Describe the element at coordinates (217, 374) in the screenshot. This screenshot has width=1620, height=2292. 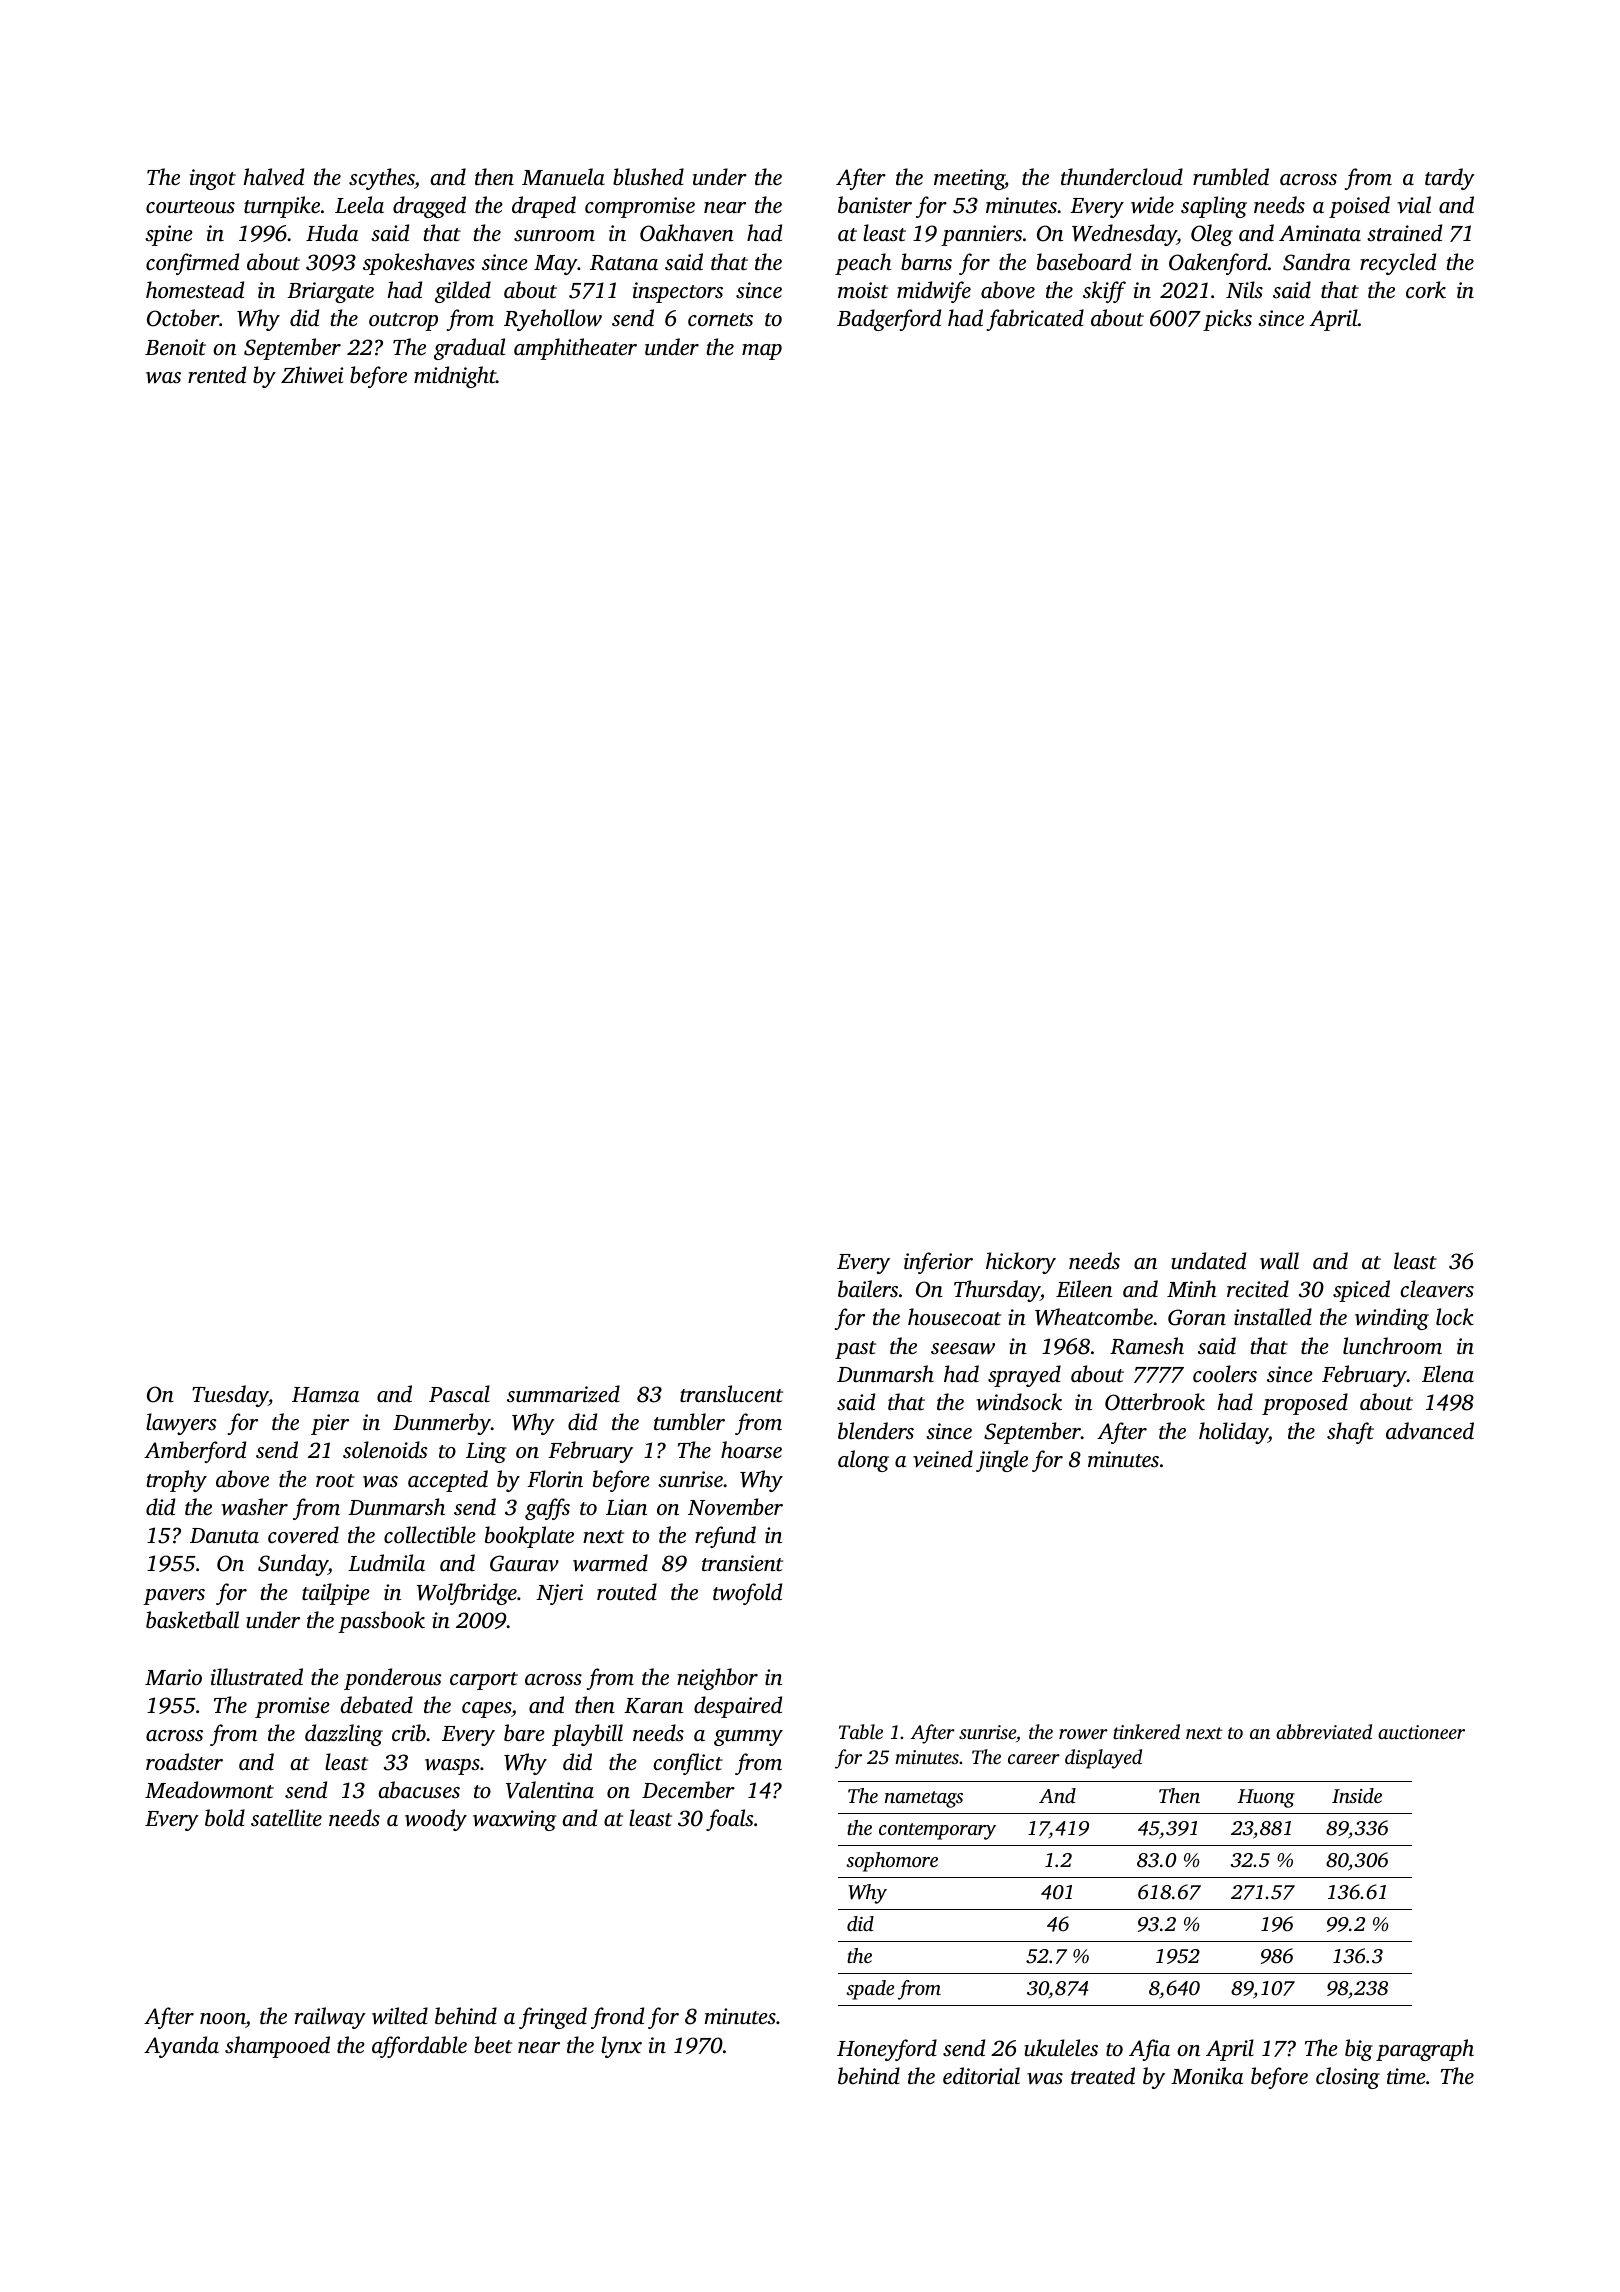
I see `rented` at that location.
